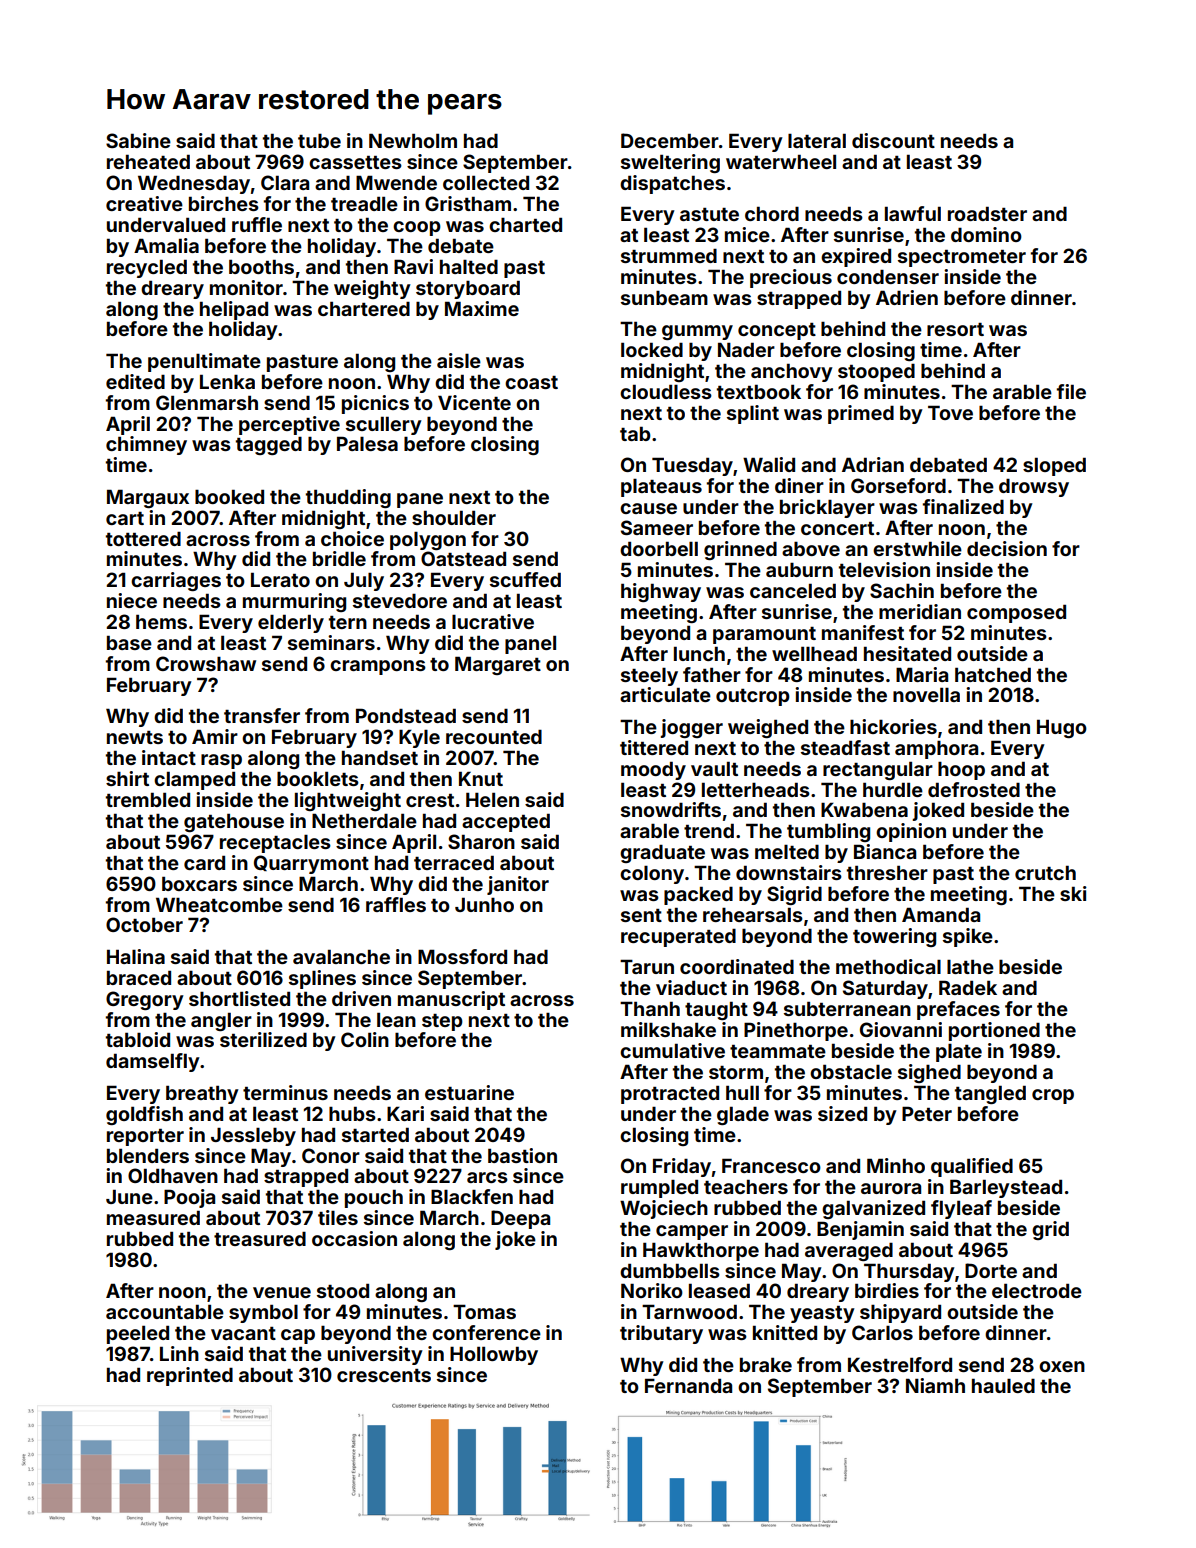 This screenshot has height=1548, width=1196. Describe the element at coordinates (712, 674) in the screenshot. I see `father` at that location.
